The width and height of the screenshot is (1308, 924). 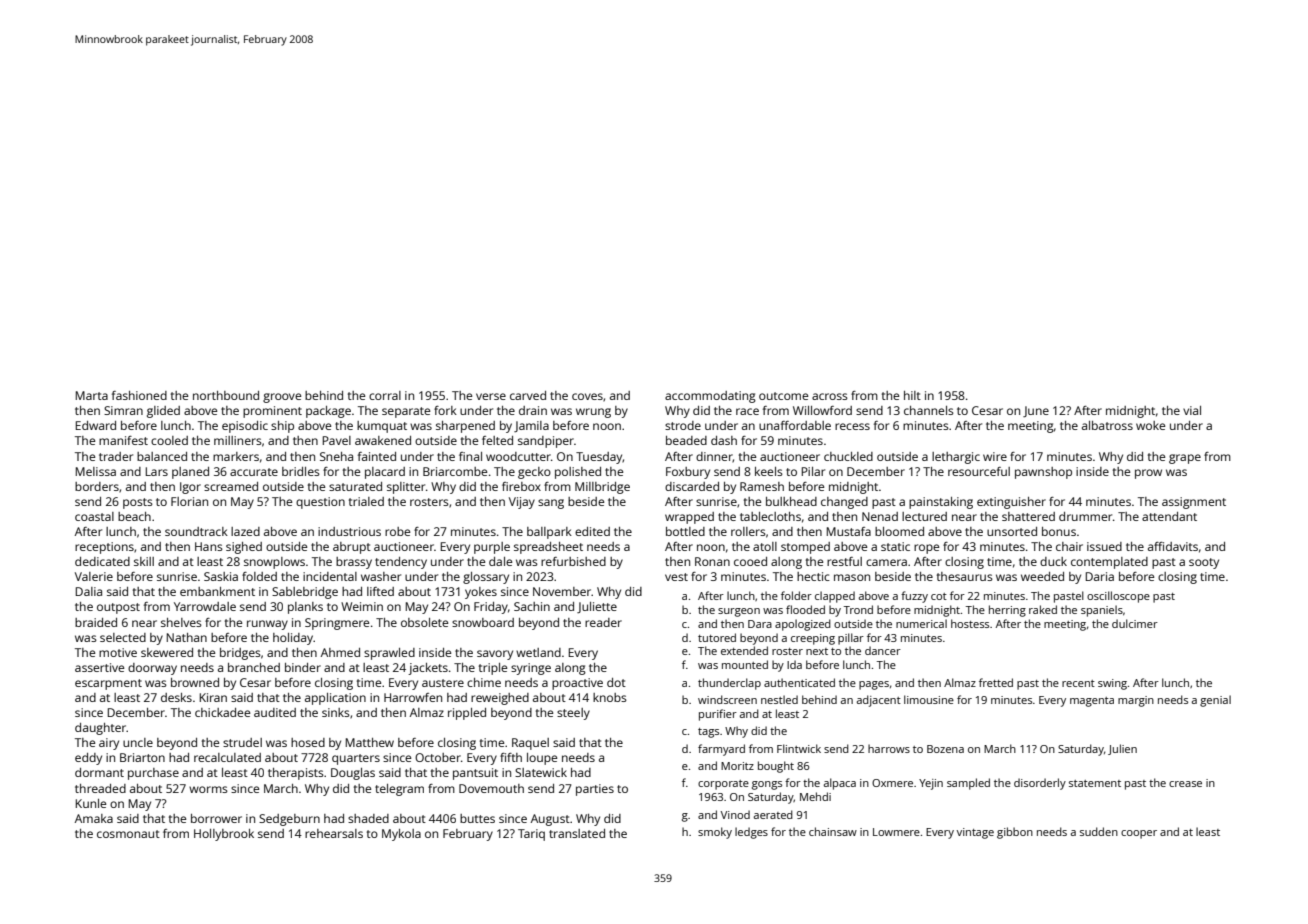 What do you see at coordinates (538, 652) in the screenshot?
I see `wetland` at bounding box center [538, 652].
